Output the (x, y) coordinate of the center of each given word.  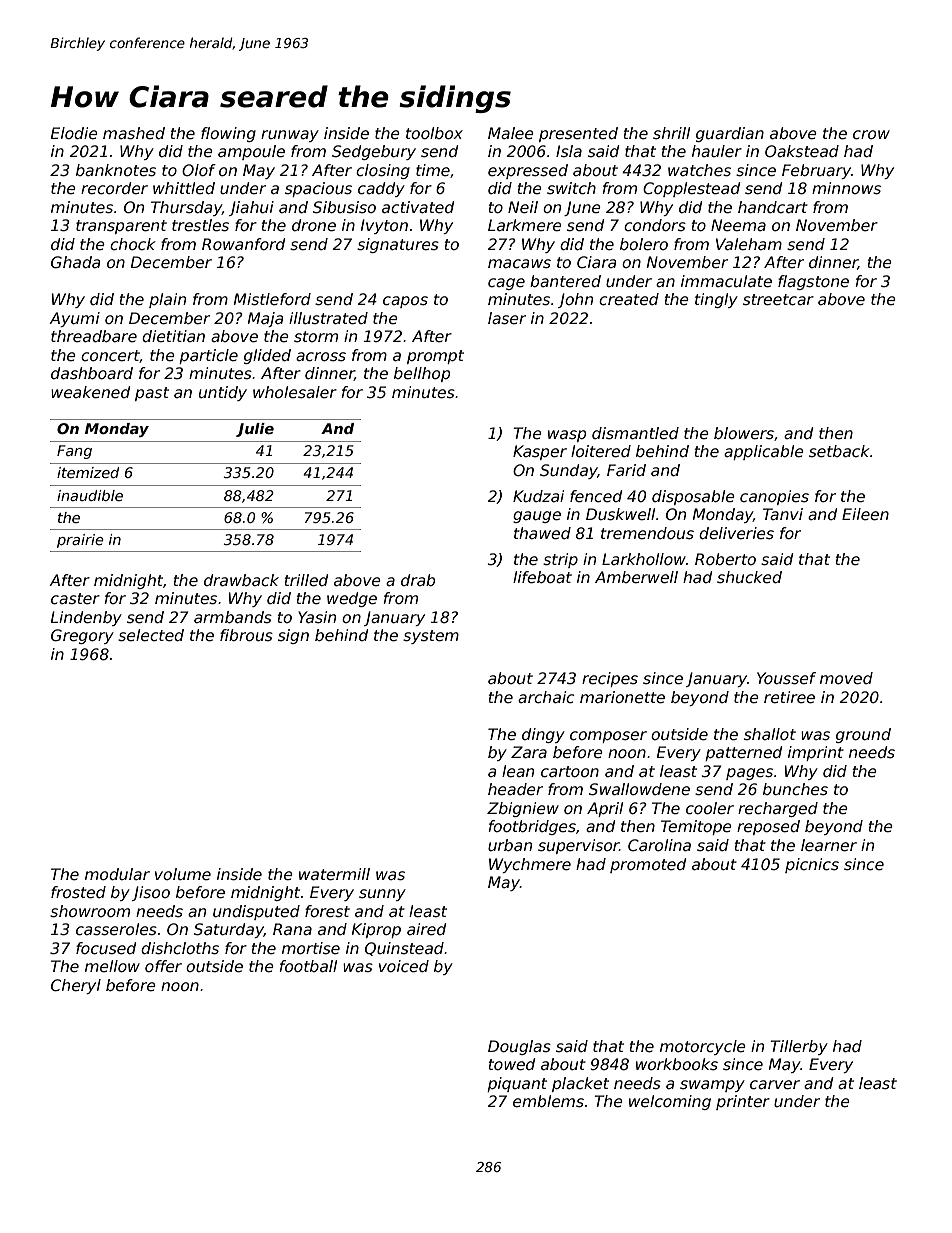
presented (578, 134)
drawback (241, 580)
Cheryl (76, 986)
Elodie (74, 133)
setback (839, 451)
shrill (671, 133)
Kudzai (538, 496)
